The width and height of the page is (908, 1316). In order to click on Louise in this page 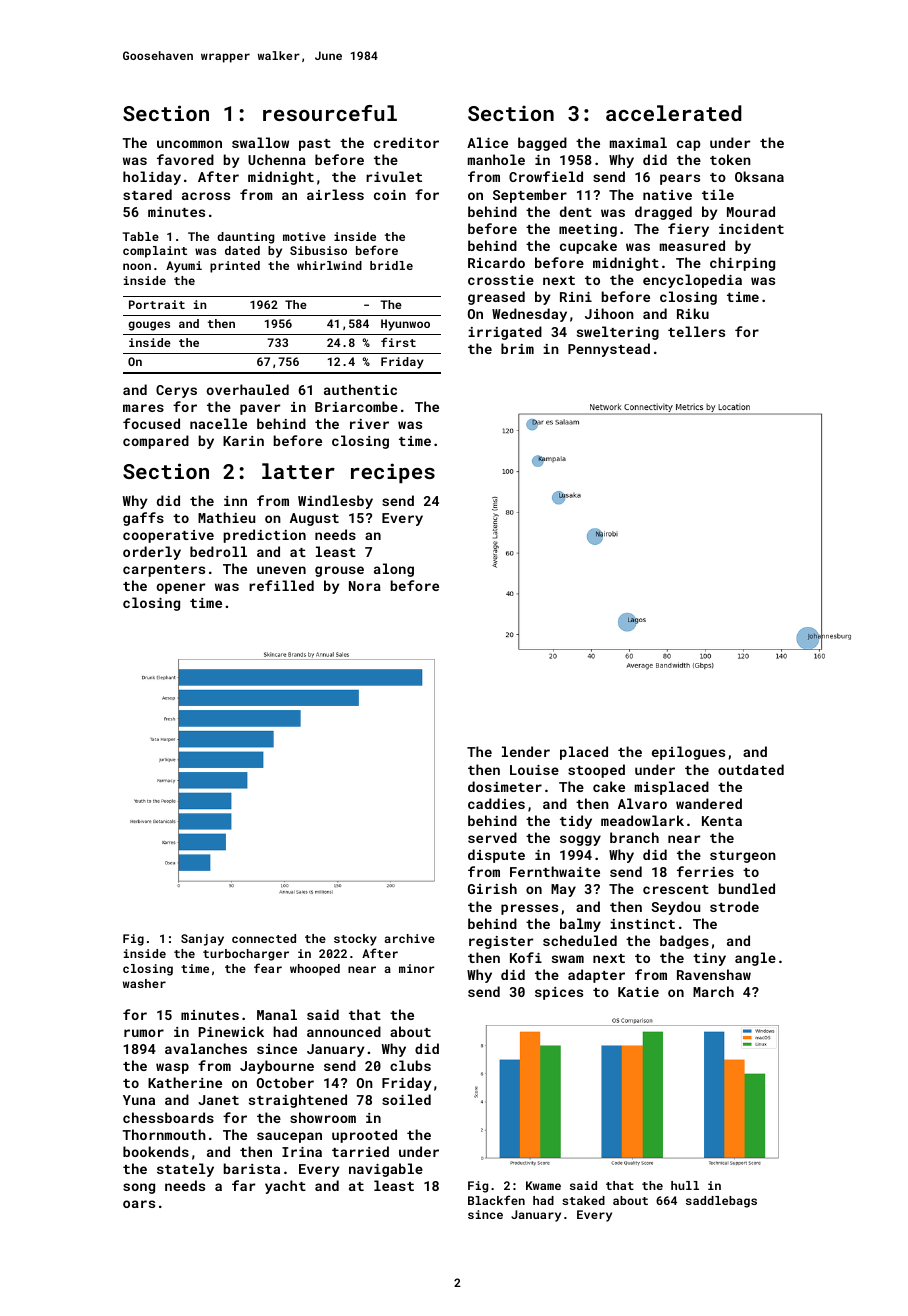, I will do `click(534, 770)`.
